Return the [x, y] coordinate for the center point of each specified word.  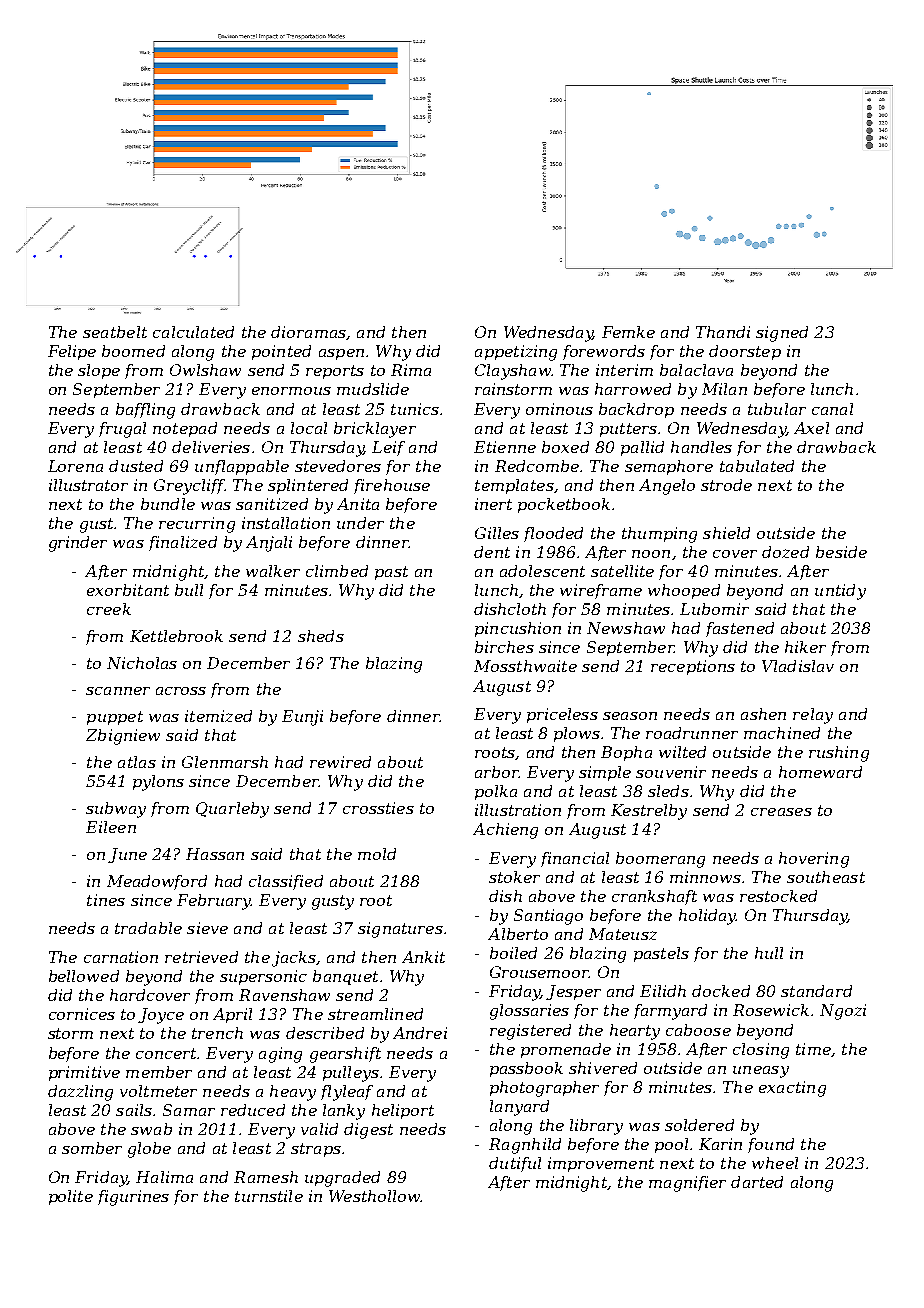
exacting [792, 1089]
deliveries [211, 447]
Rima [411, 370]
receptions [693, 667]
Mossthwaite [525, 666]
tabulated [757, 466]
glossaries [529, 1012]
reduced [253, 1110]
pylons [158, 783]
